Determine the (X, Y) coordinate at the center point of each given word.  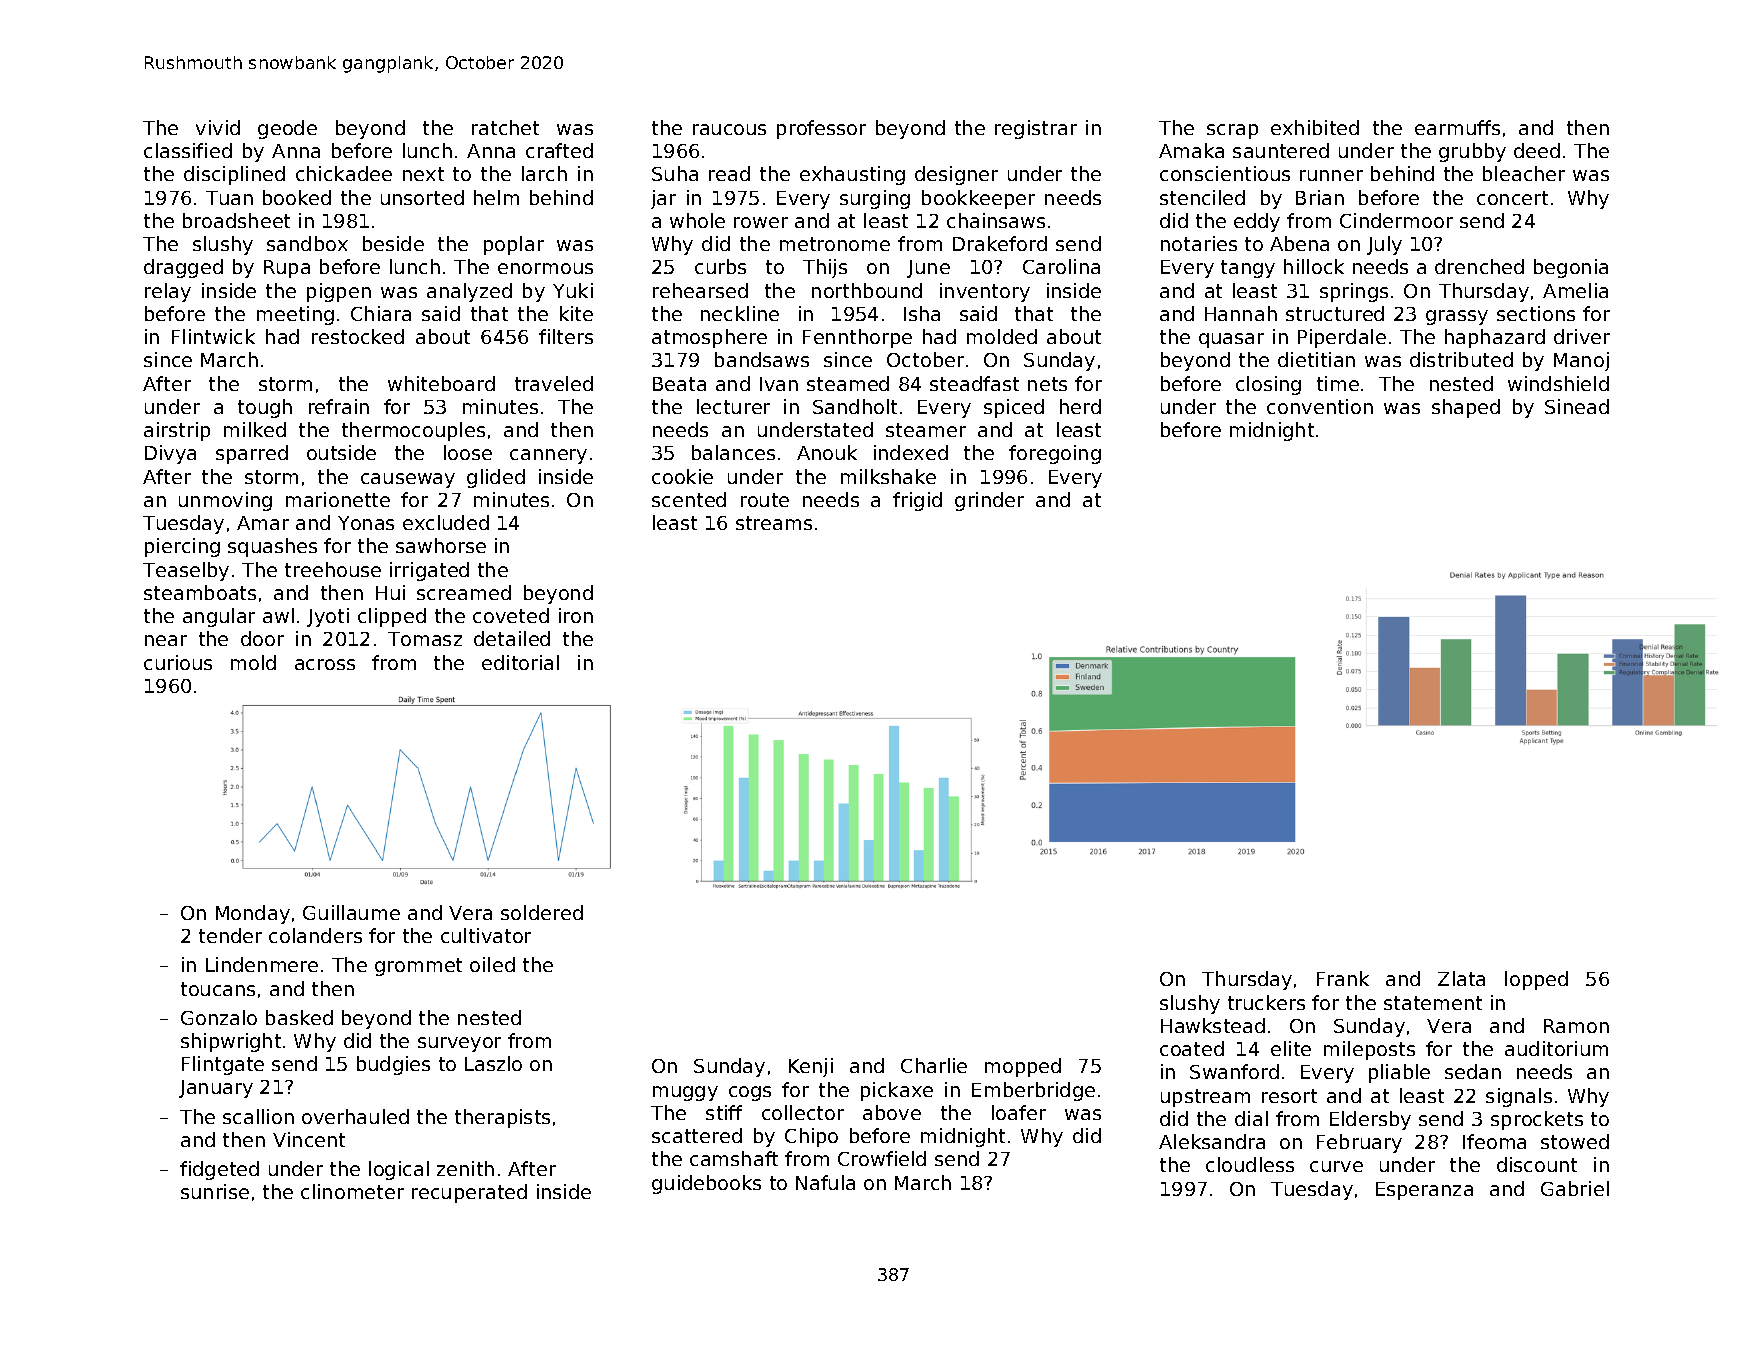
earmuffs (1457, 127)
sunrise (215, 1191)
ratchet (505, 127)
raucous (729, 129)
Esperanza (1424, 1191)
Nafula (825, 1182)
